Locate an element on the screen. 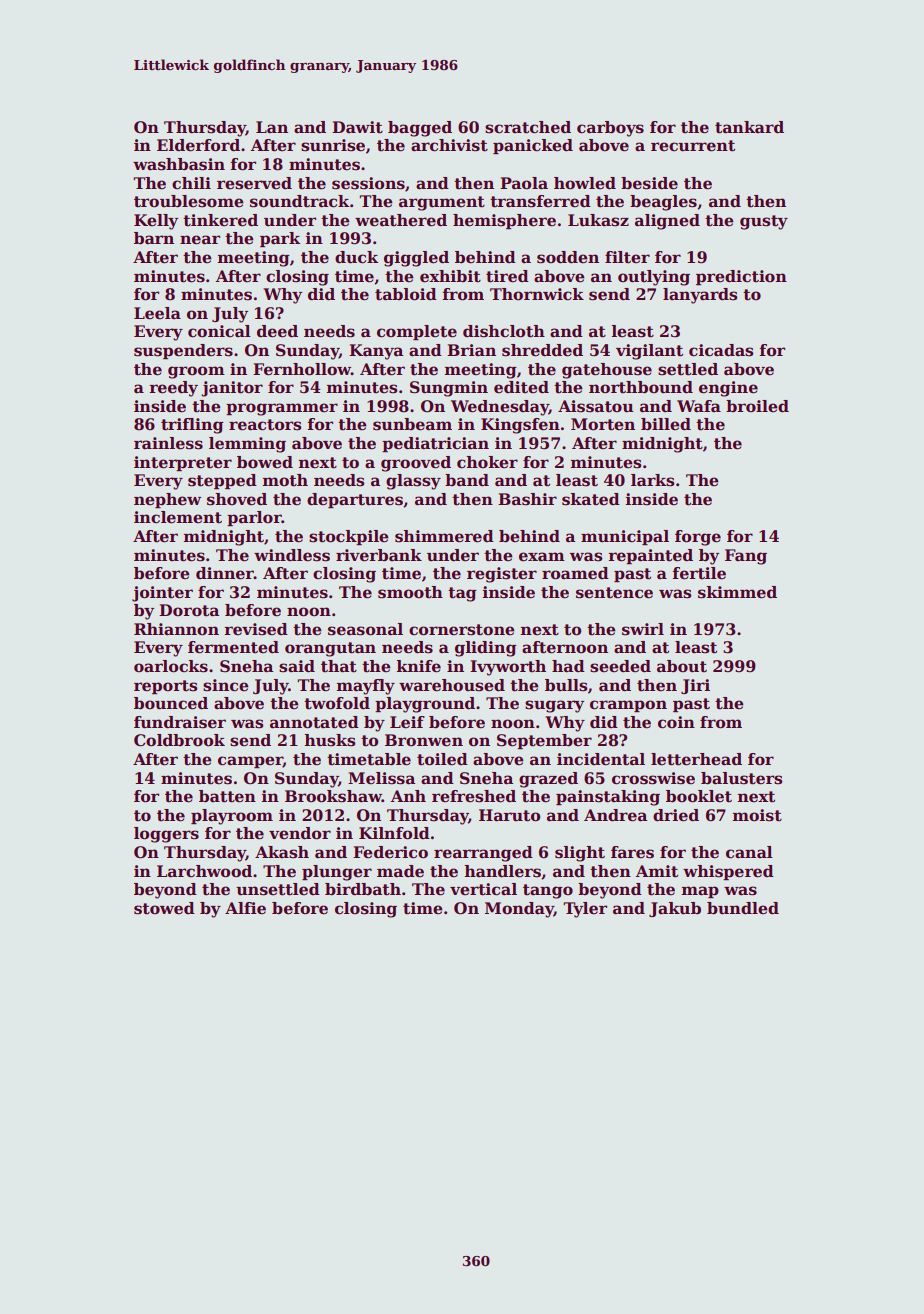 This screenshot has width=924, height=1314. playground is located at coordinates (425, 705).
